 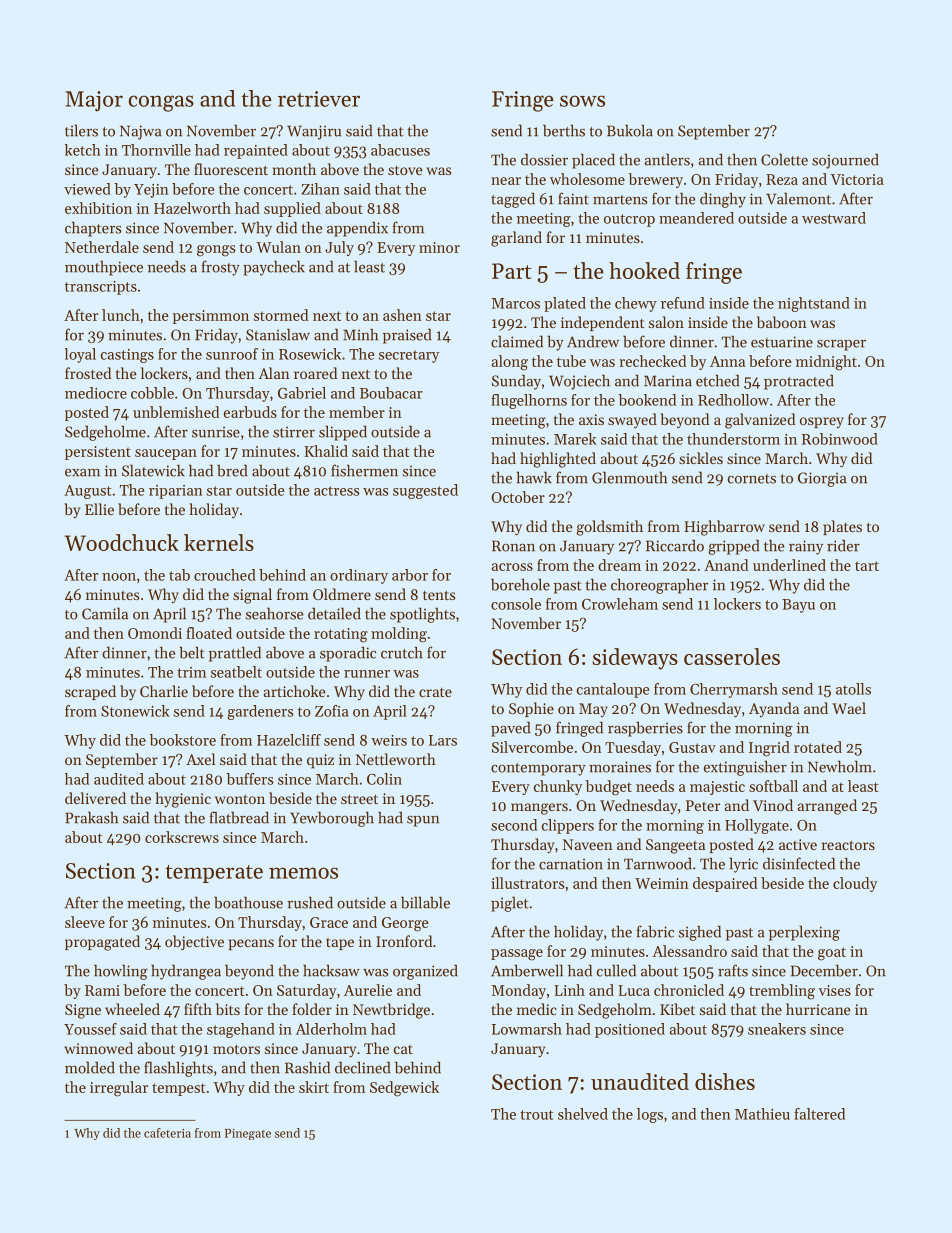 I want to click on sleeve, so click(x=85, y=922).
